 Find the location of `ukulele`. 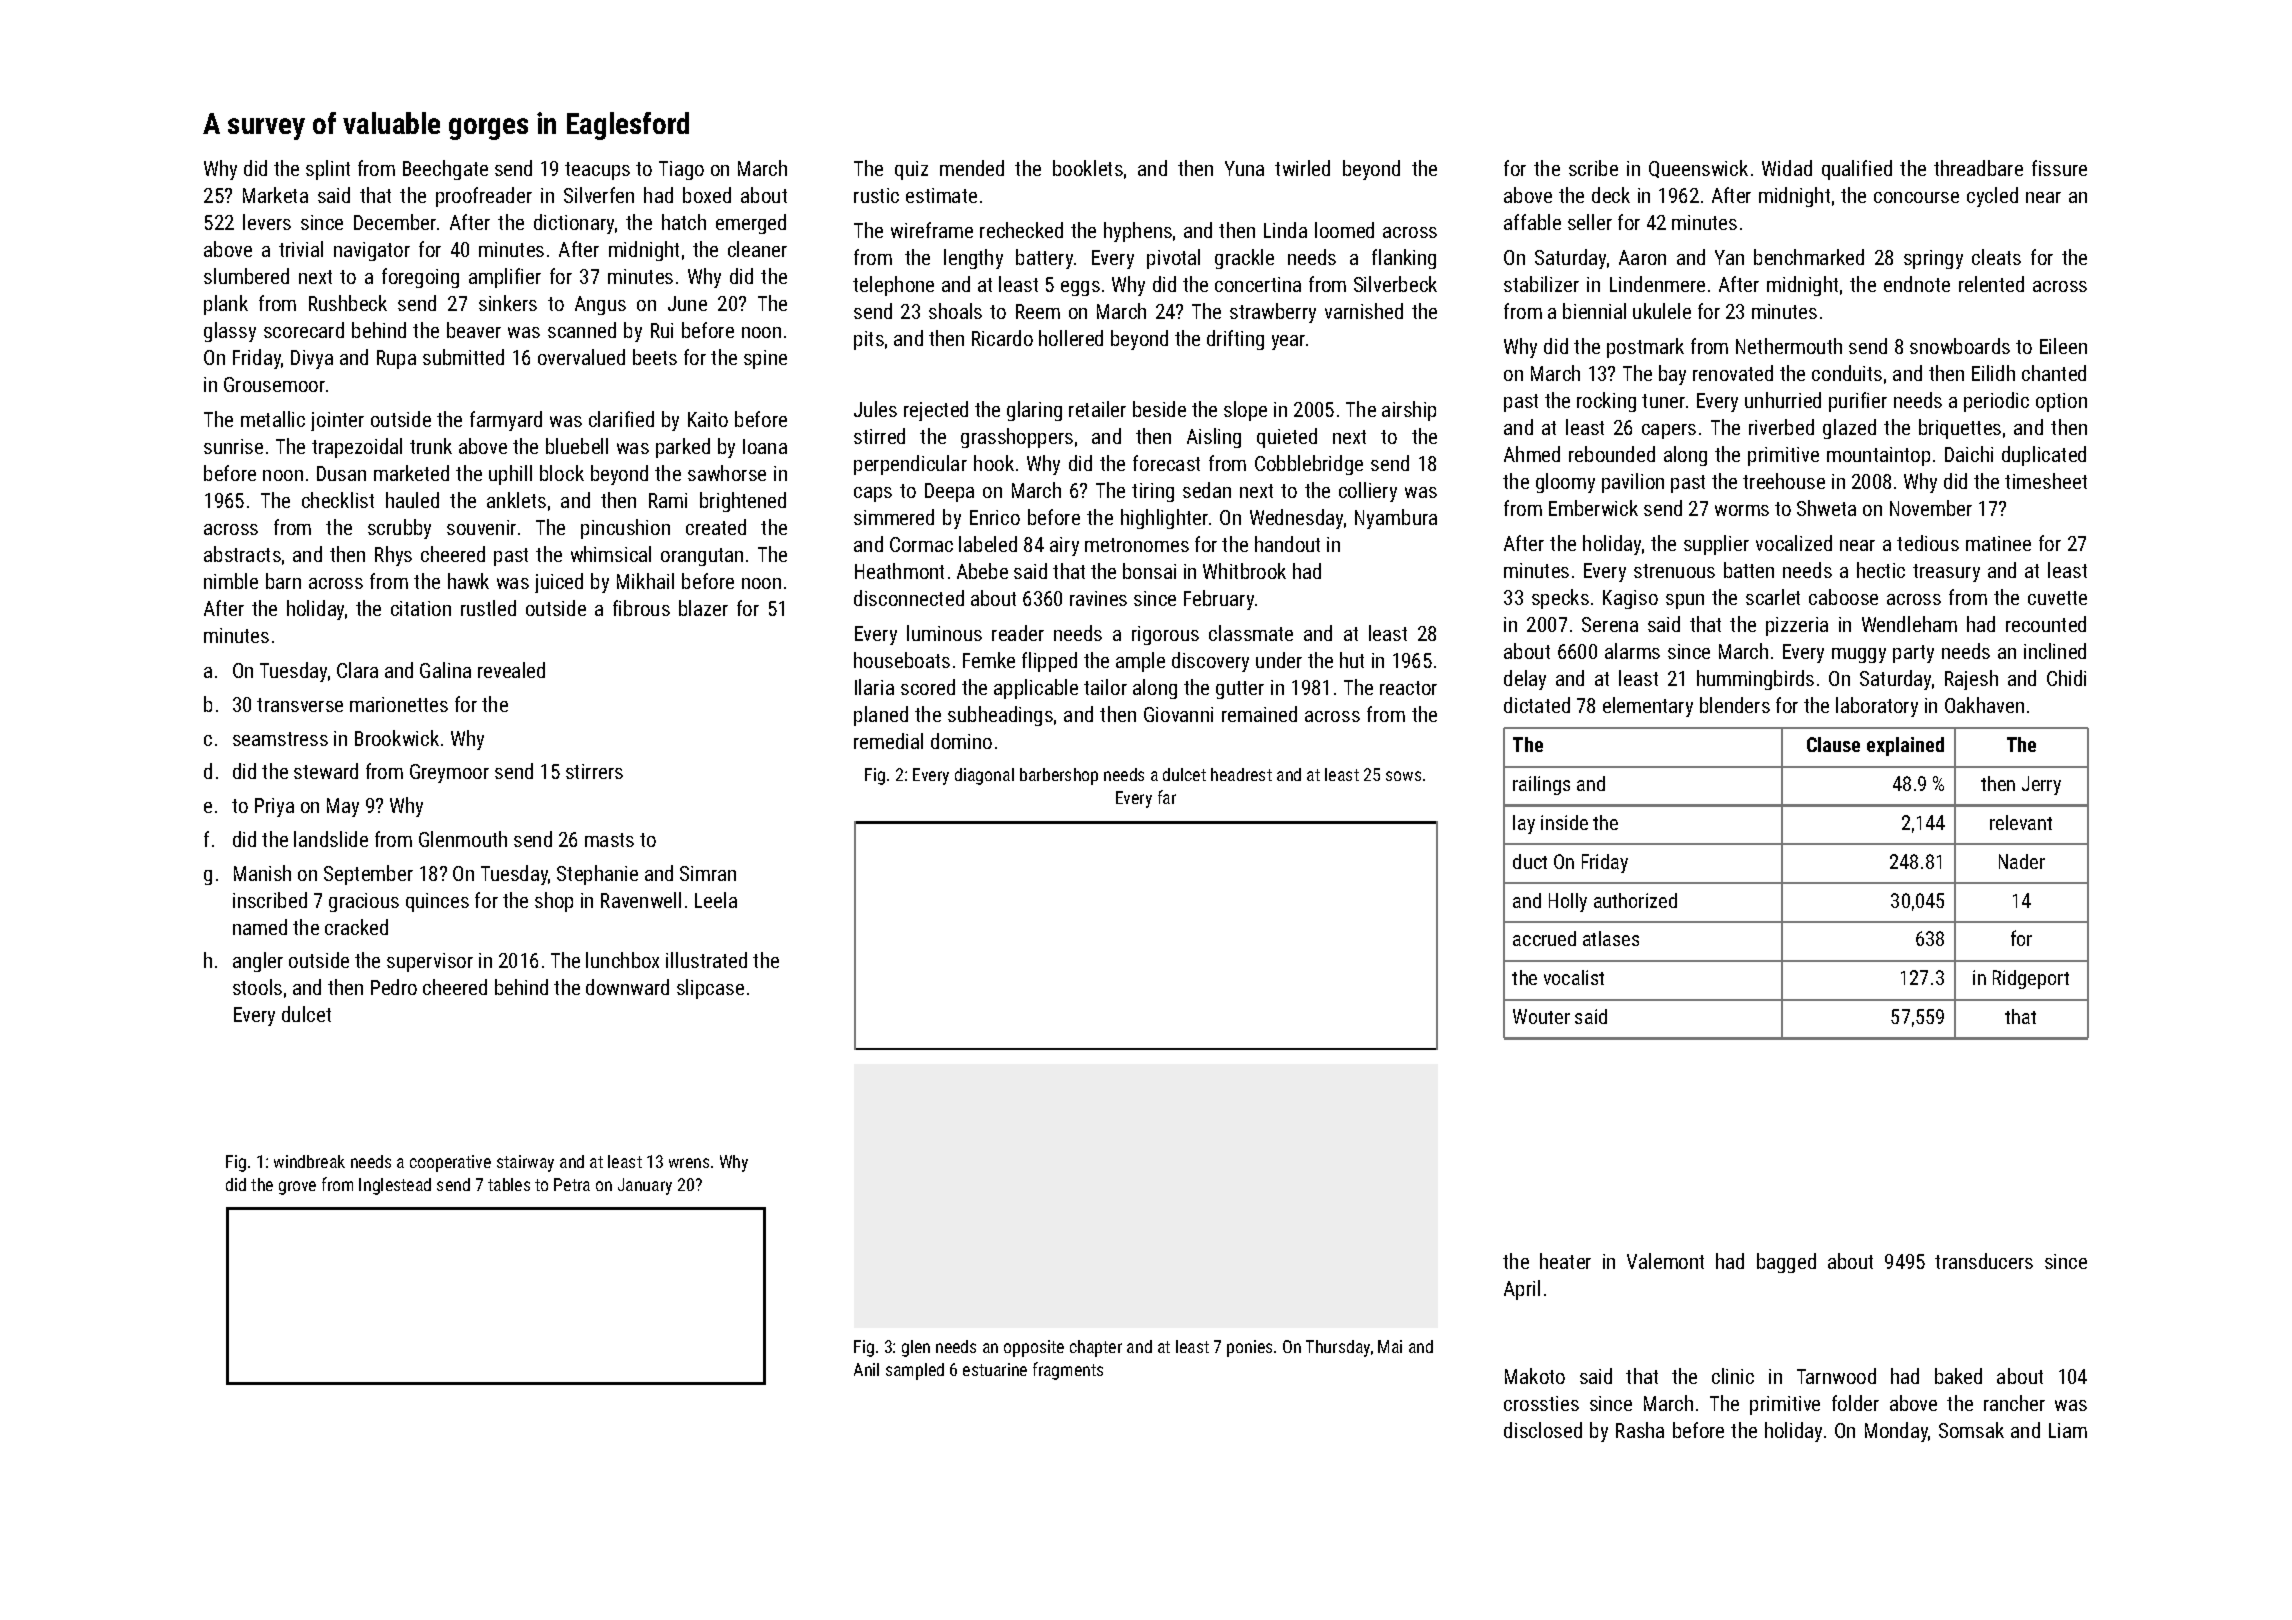

ukulele is located at coordinates (1662, 311).
